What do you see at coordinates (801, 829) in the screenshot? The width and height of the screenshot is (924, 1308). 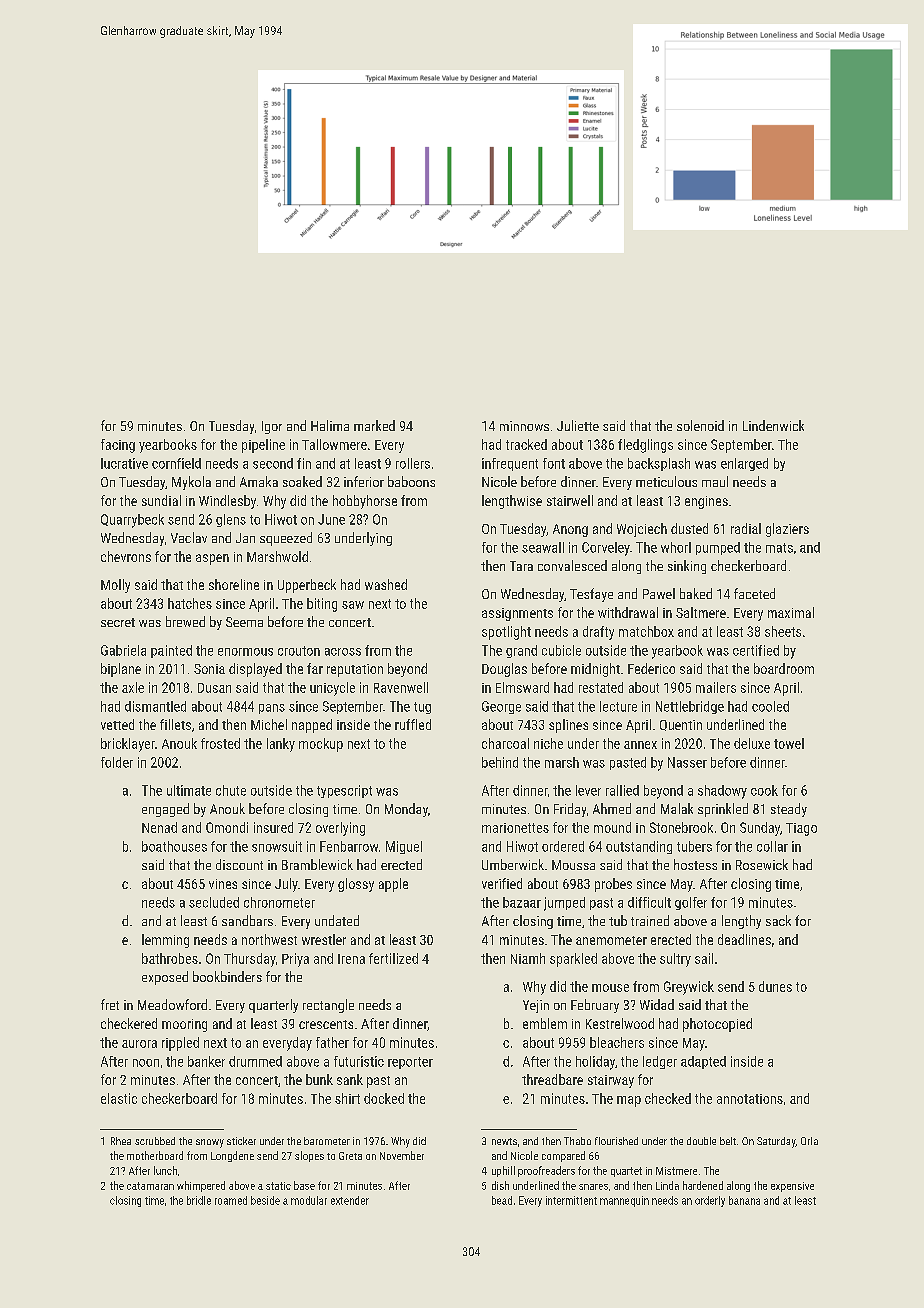 I see `Tiago` at bounding box center [801, 829].
